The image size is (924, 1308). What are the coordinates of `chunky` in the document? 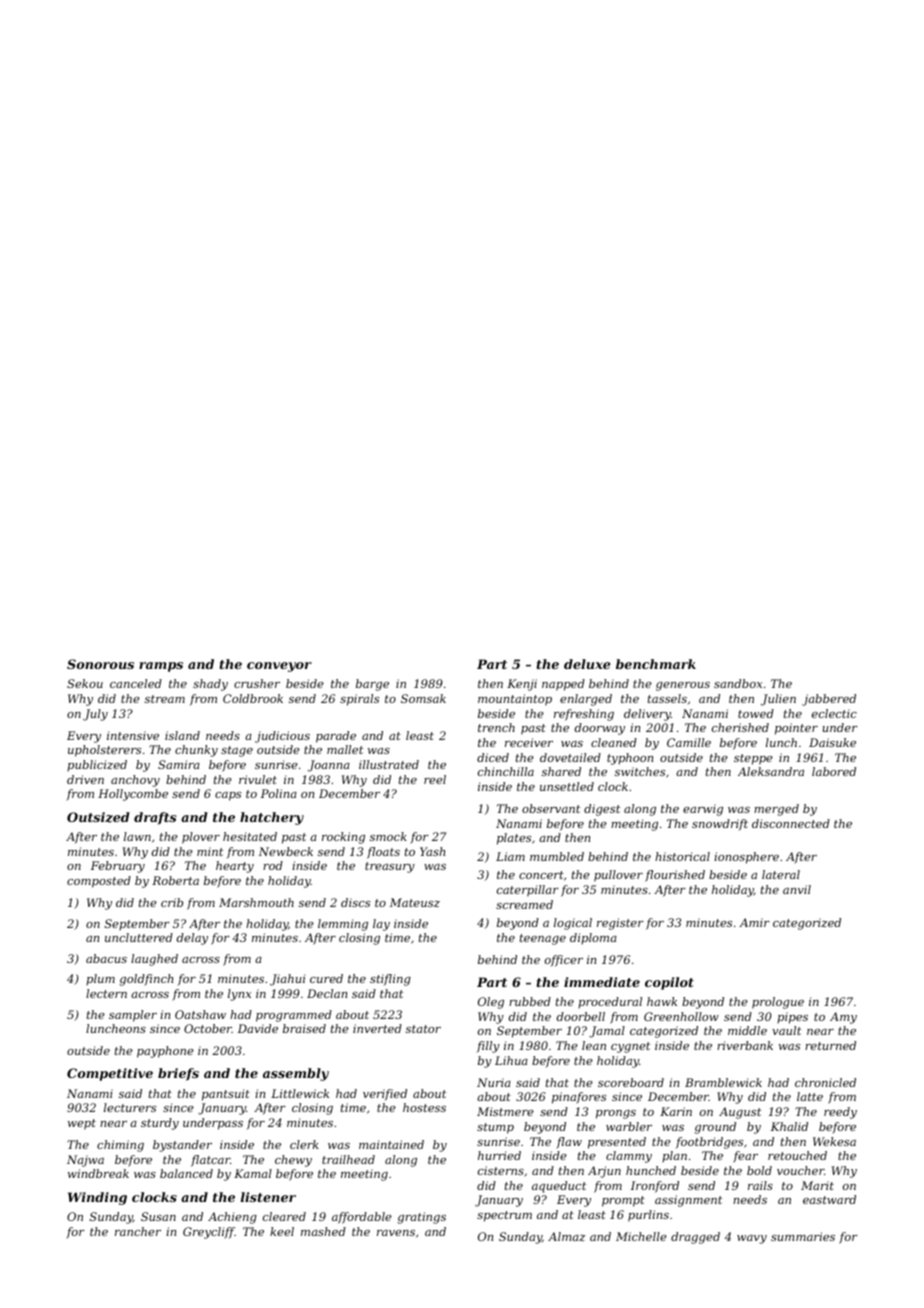 It's located at (196, 751).
